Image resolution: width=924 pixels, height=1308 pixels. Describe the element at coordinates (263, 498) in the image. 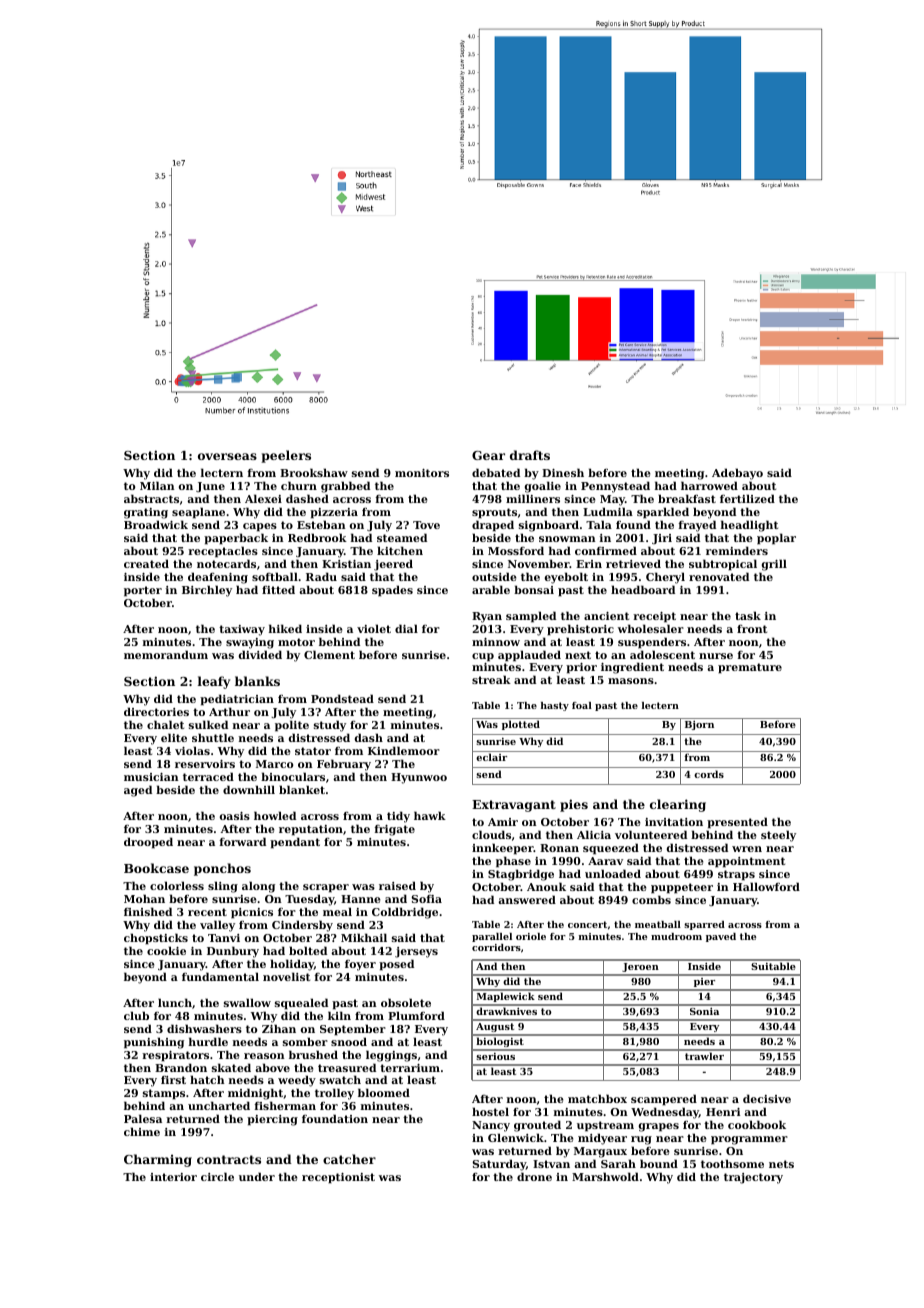

I see `Alexei` at that location.
